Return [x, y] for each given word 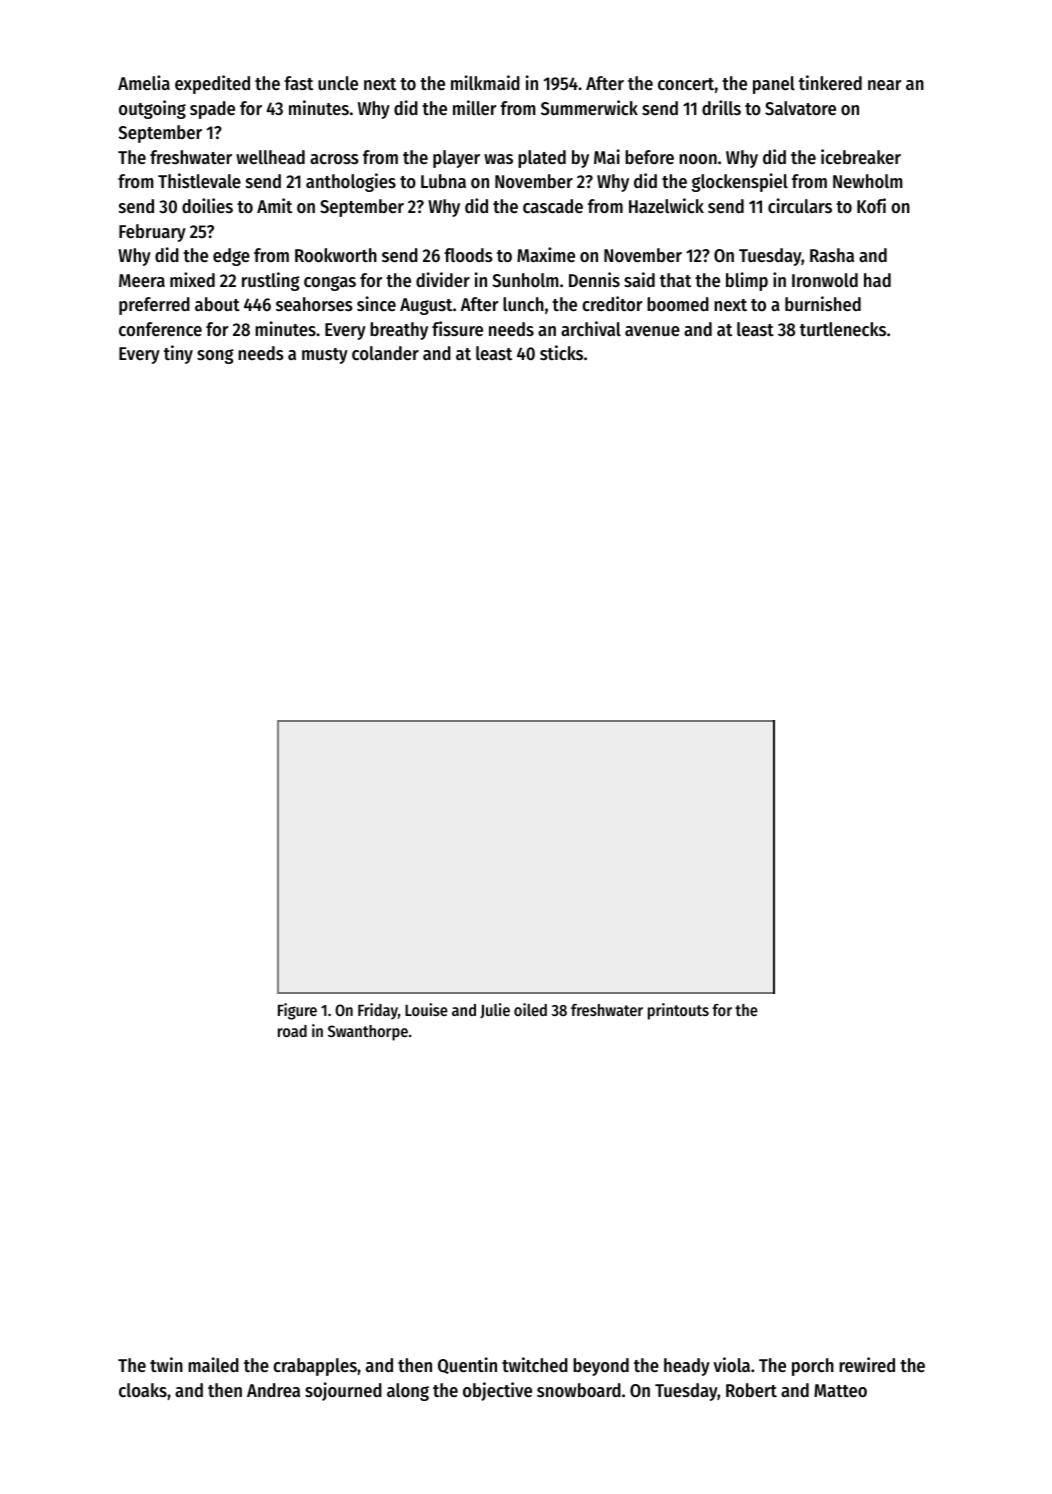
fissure [457, 328]
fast [298, 83]
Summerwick [589, 107]
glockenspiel [740, 182]
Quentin [467, 1365]
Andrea [273, 1390]
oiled [530, 1009]
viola [731, 1364]
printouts [678, 1011]
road [292, 1031]
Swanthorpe [368, 1033]
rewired [867, 1364]
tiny [178, 354]
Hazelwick [666, 205]
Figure [297, 1011]
